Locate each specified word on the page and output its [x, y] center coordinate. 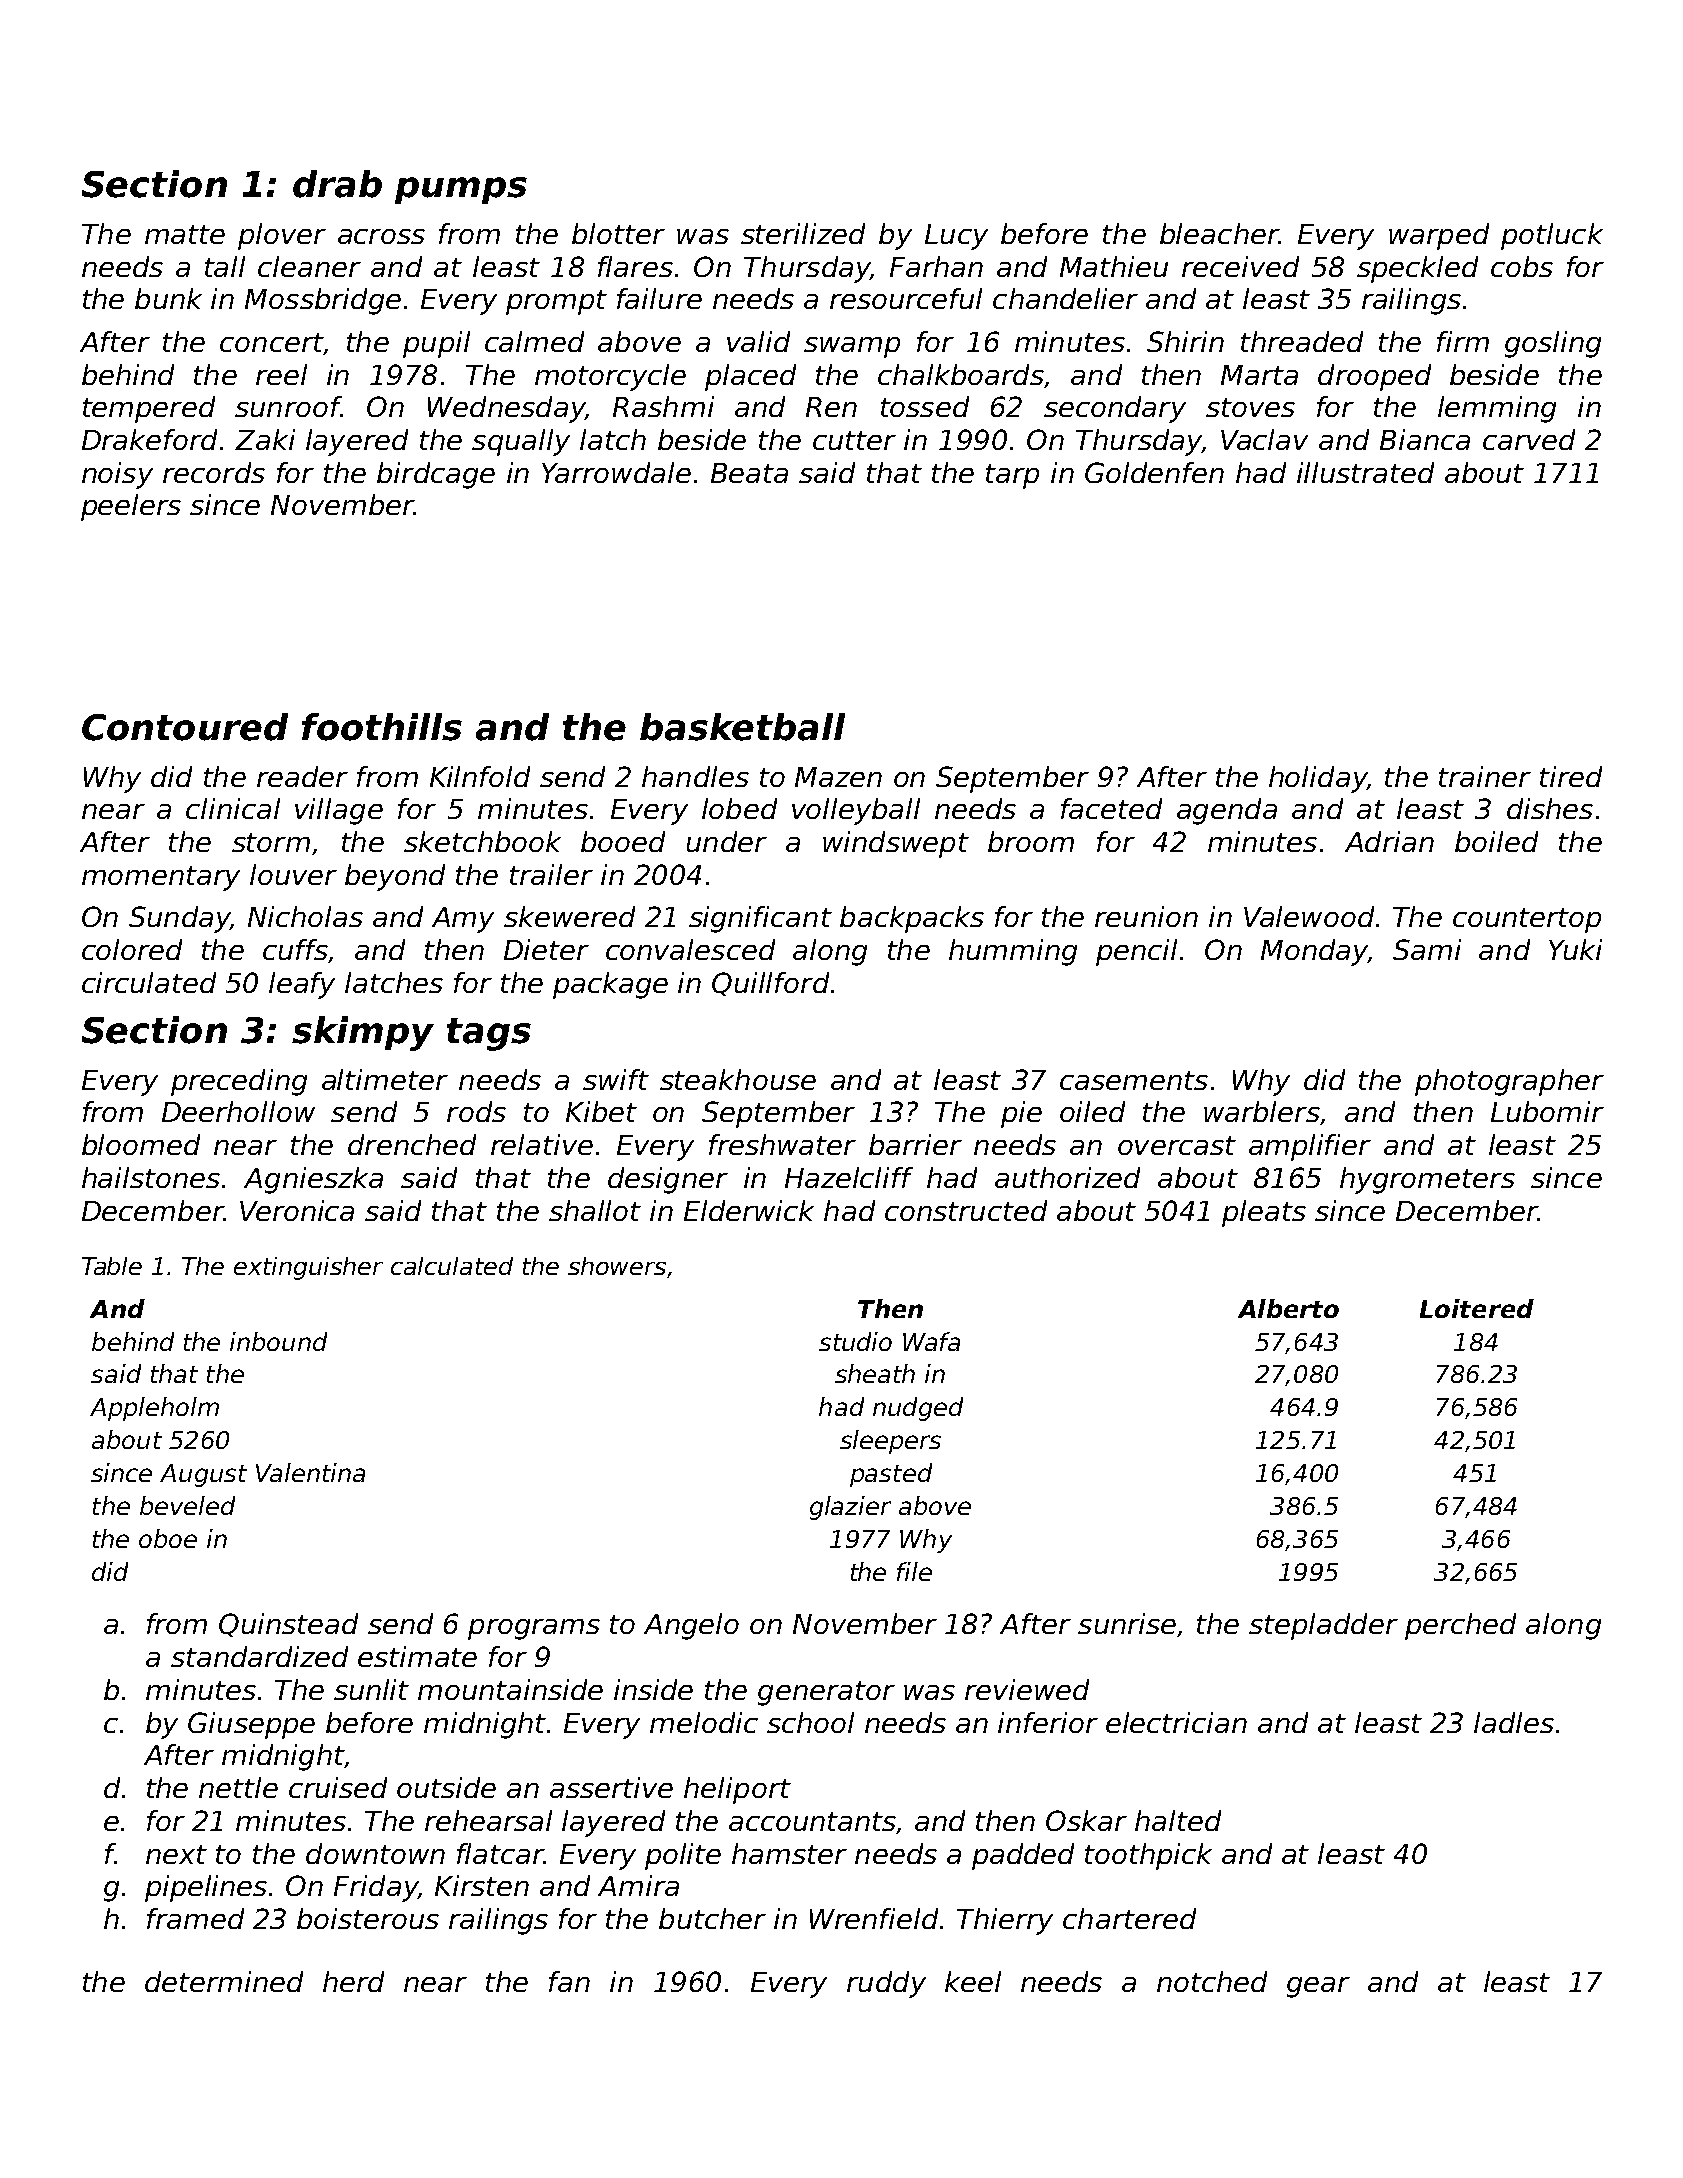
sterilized [803, 233]
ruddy [886, 1984]
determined [224, 1981]
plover [282, 236]
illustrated [1365, 472]
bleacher [1219, 233]
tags [489, 1034]
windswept [896, 844]
